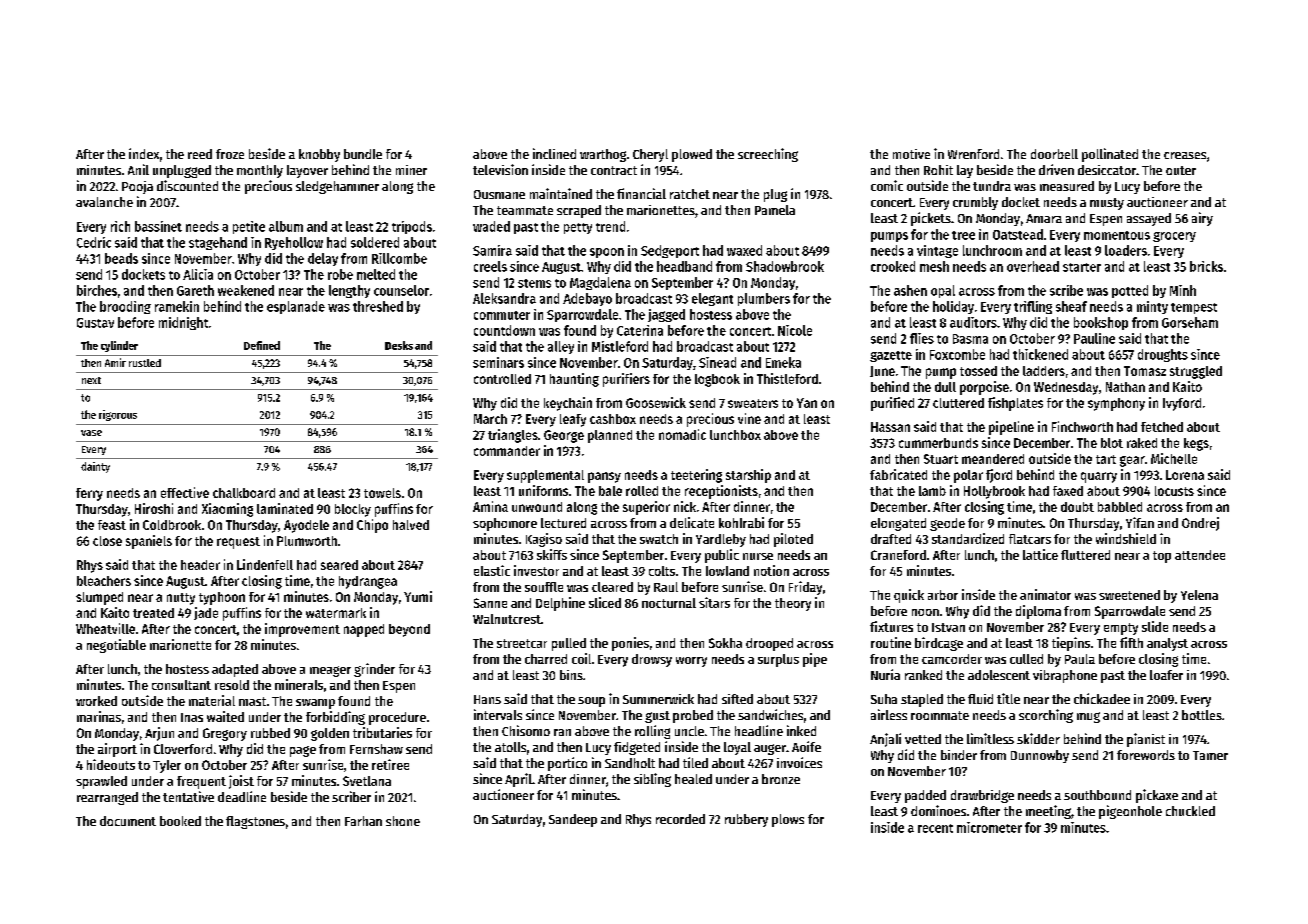 The width and height of the screenshot is (1308, 924). What do you see at coordinates (260, 171) in the screenshot?
I see `monthly` at bounding box center [260, 171].
